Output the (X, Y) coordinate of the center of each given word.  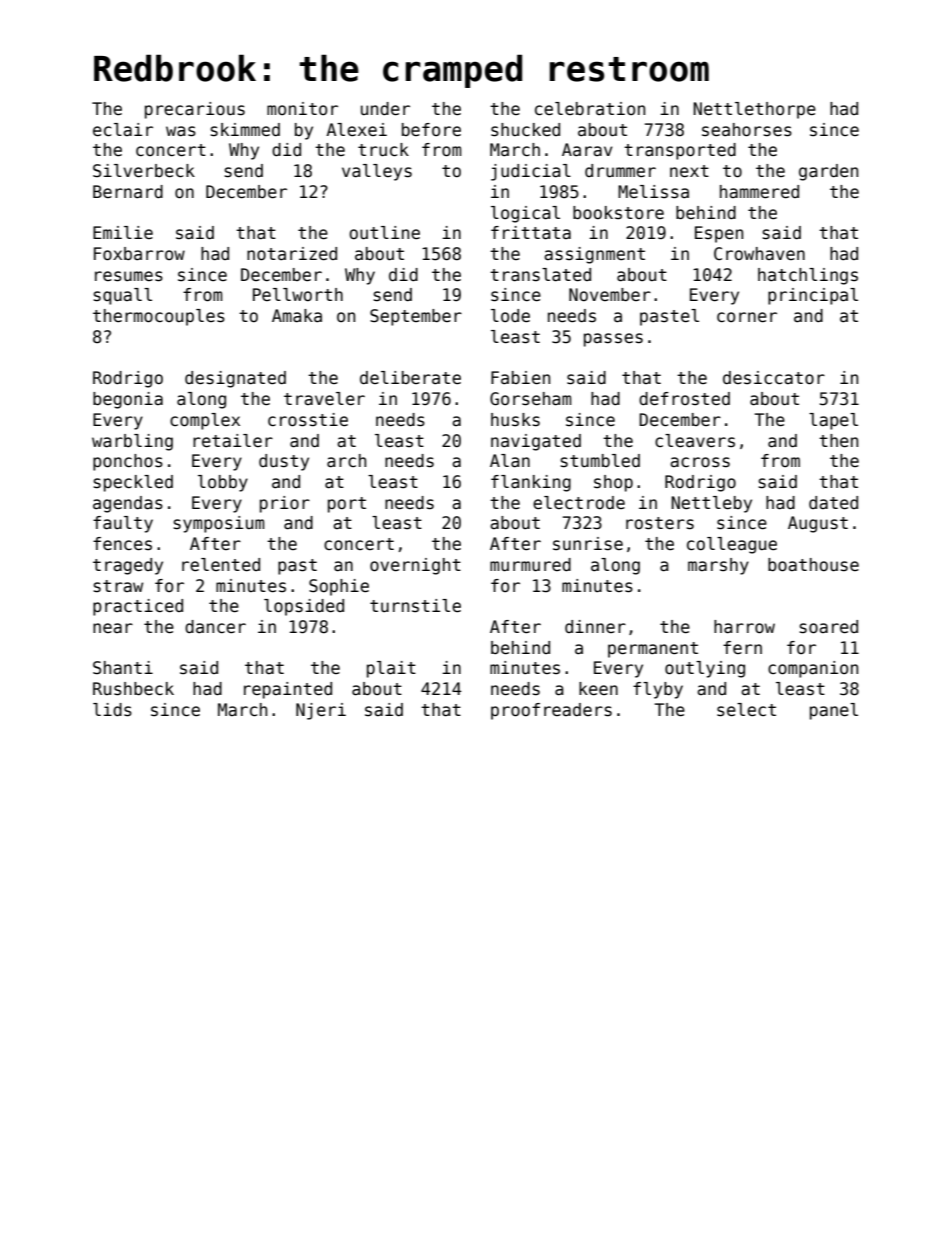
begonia (128, 400)
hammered (759, 192)
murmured (530, 565)
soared (828, 627)
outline (384, 233)
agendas (128, 504)
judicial (531, 172)
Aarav (587, 150)
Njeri (321, 711)
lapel (833, 421)
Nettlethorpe (754, 110)
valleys (377, 172)
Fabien (520, 378)
